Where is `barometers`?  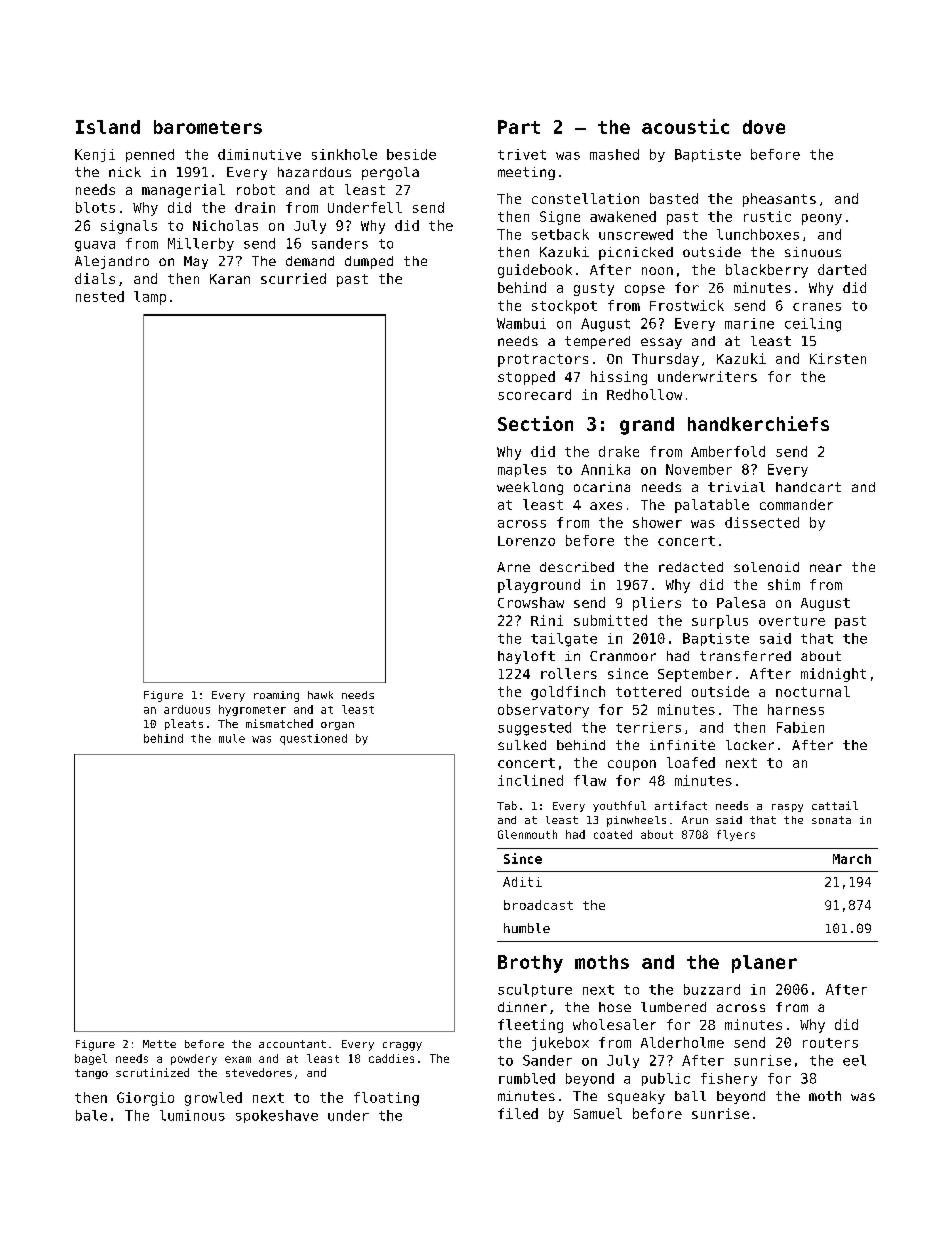 barometers is located at coordinates (208, 127).
